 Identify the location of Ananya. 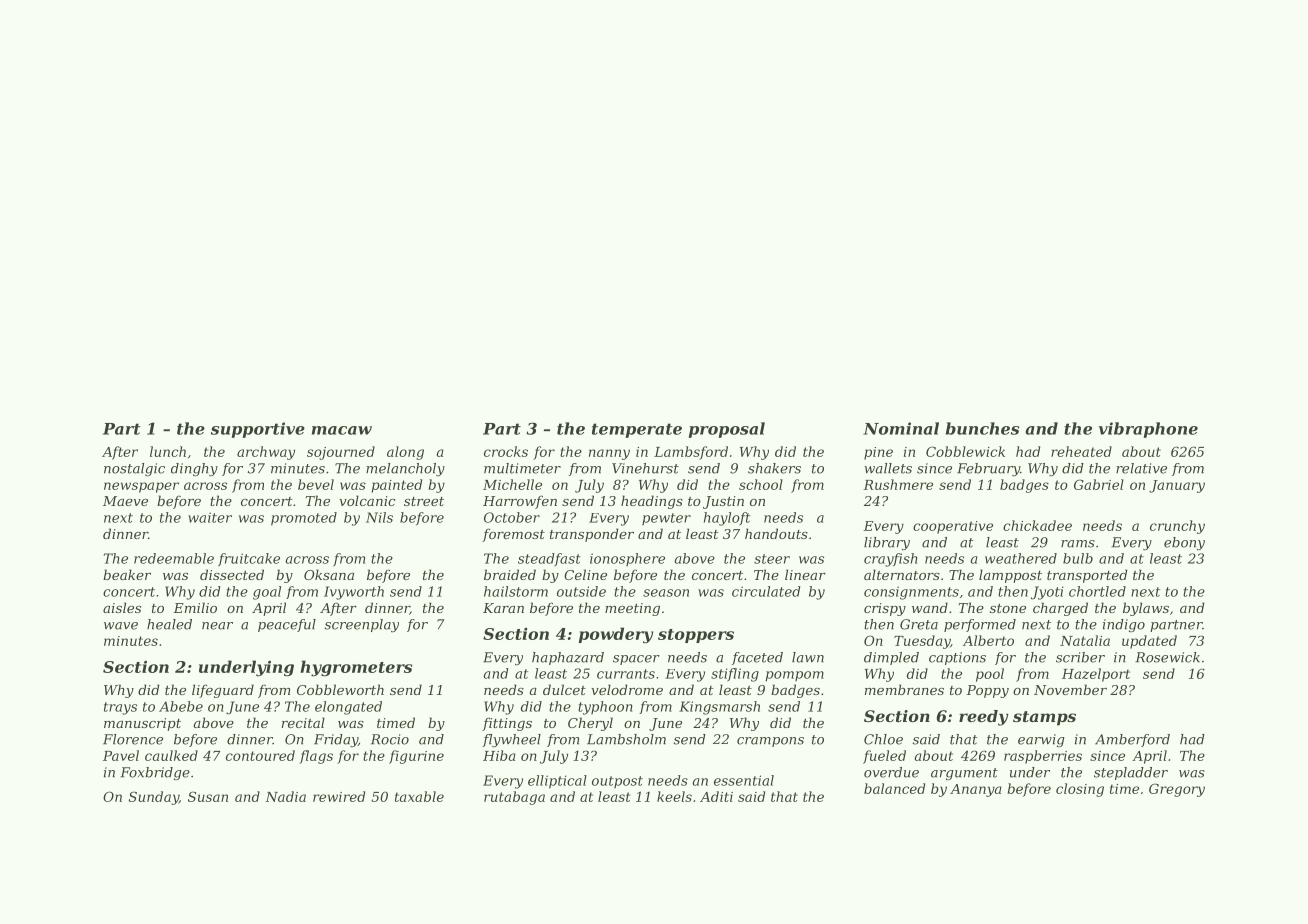
(976, 790).
